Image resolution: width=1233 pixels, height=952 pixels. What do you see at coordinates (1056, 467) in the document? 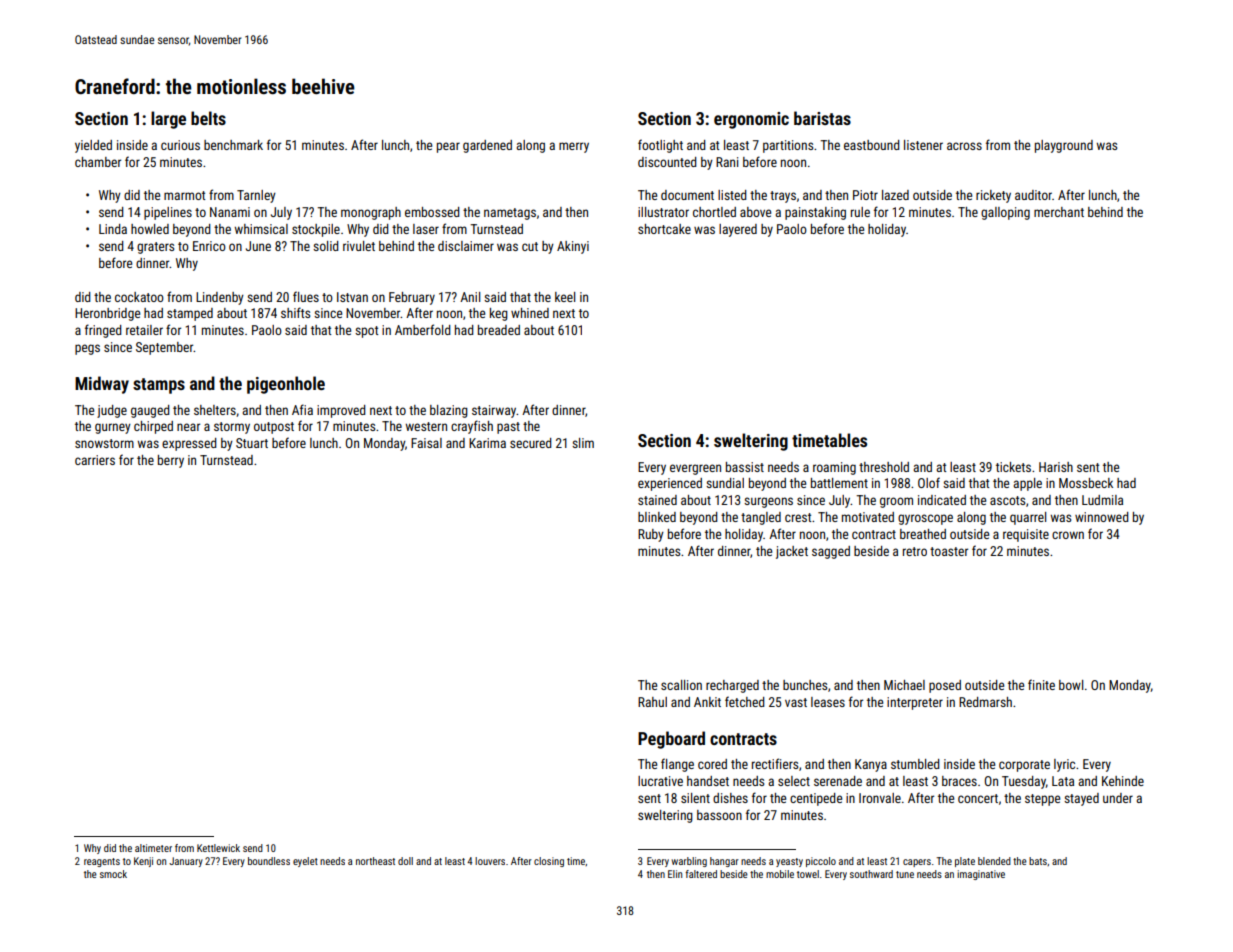
I see `Harish` at bounding box center [1056, 467].
